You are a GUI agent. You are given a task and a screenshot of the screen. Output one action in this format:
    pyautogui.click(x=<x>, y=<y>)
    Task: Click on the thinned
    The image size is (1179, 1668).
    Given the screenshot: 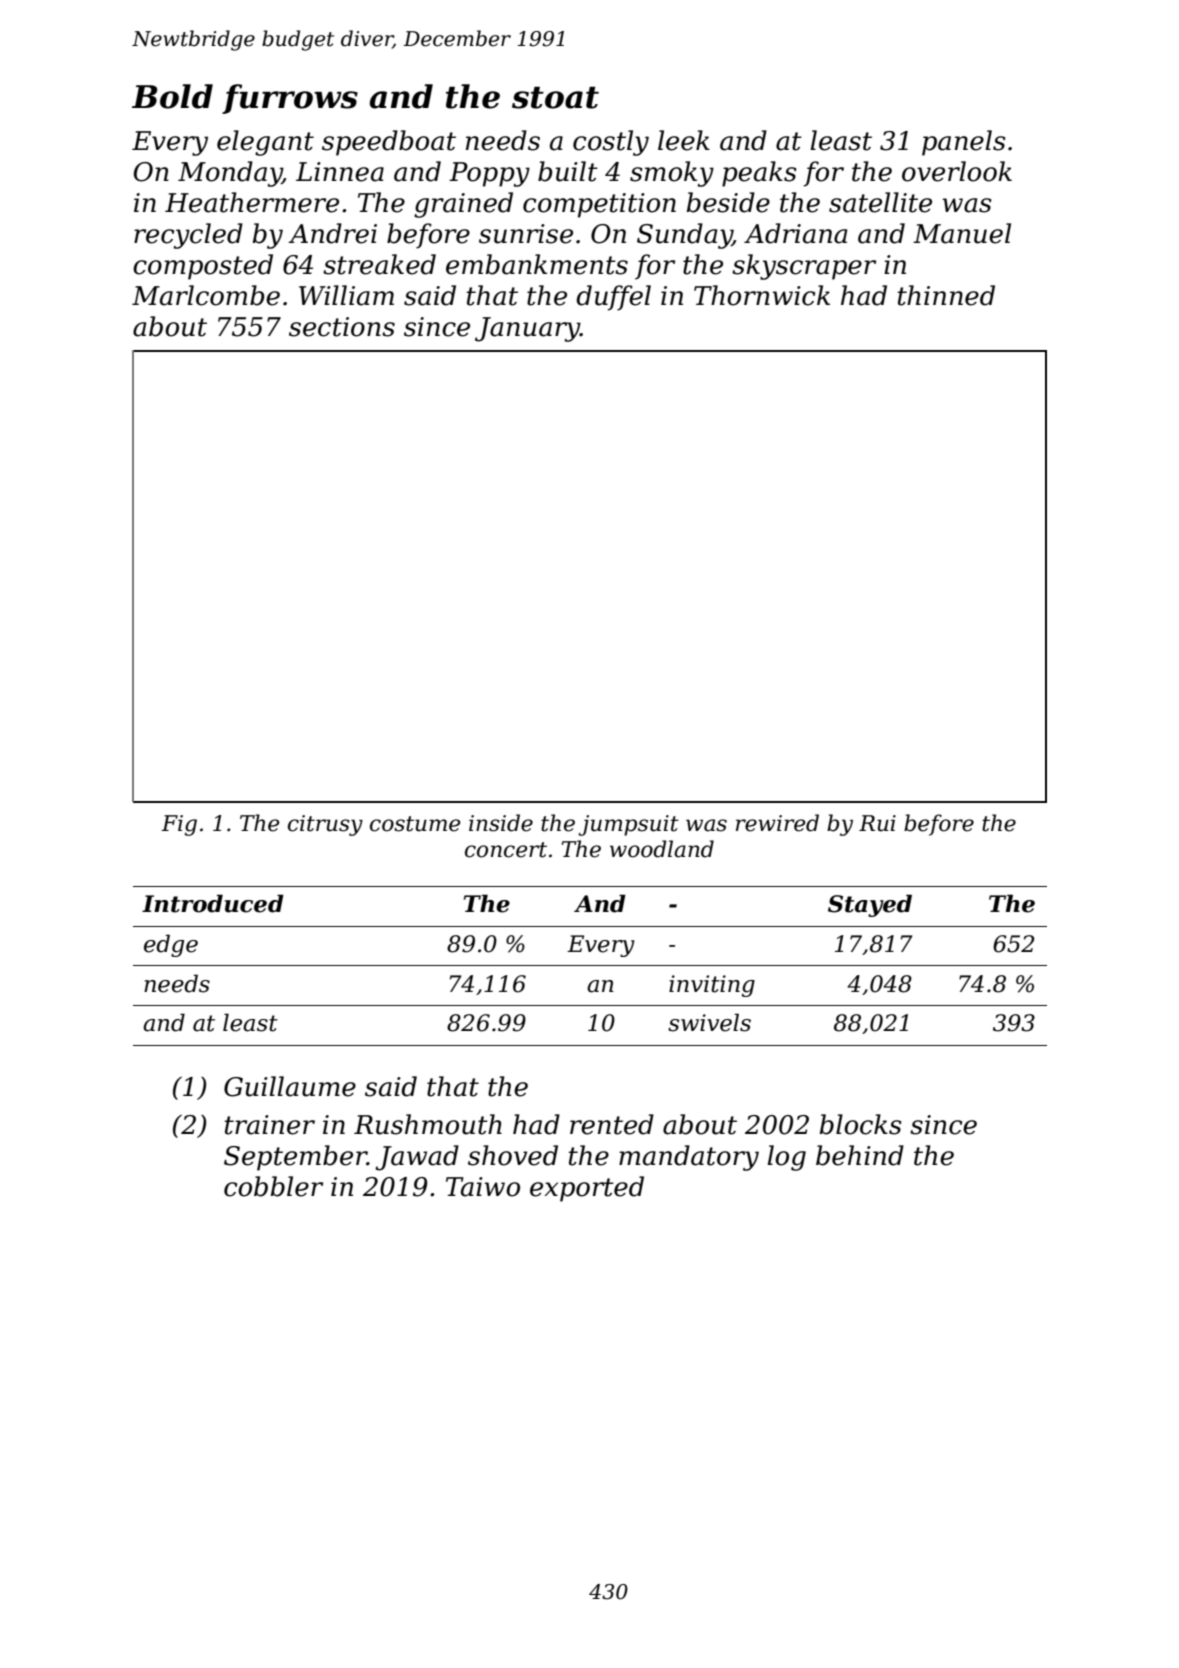 What is the action you would take?
    pyautogui.click(x=946, y=295)
